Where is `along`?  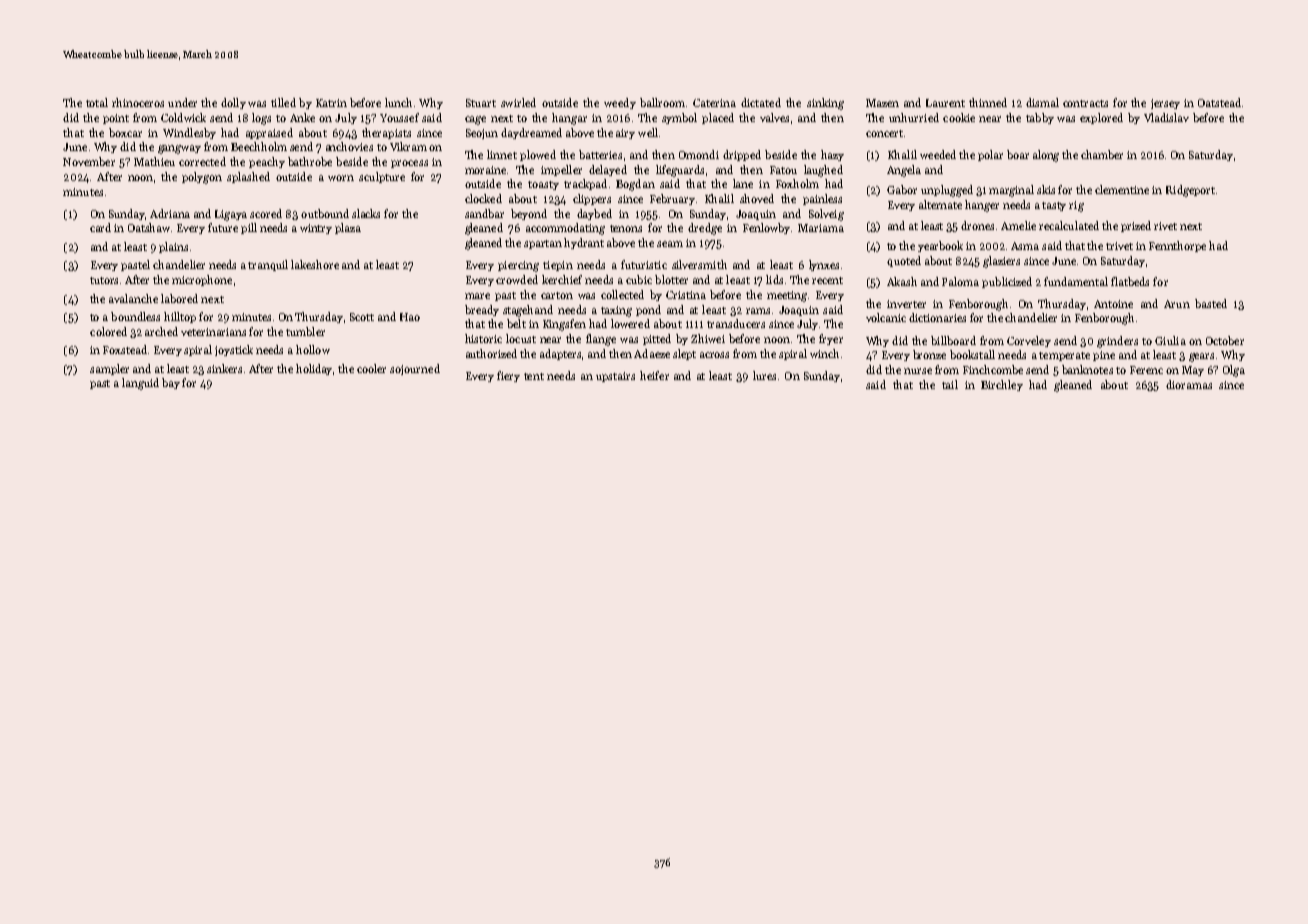 along is located at coordinates (1046, 156).
